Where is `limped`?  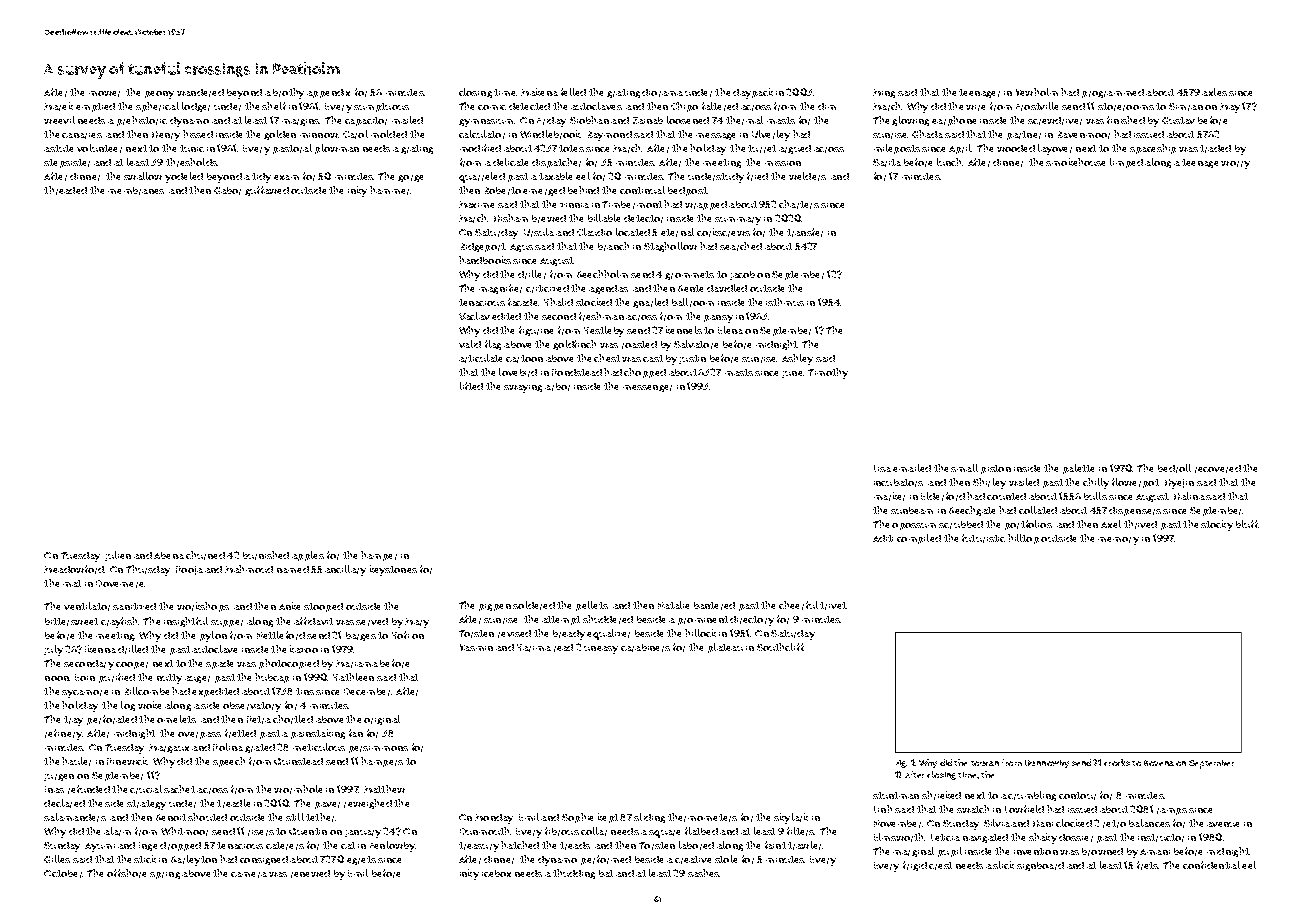 limped is located at coordinates (1126, 163).
